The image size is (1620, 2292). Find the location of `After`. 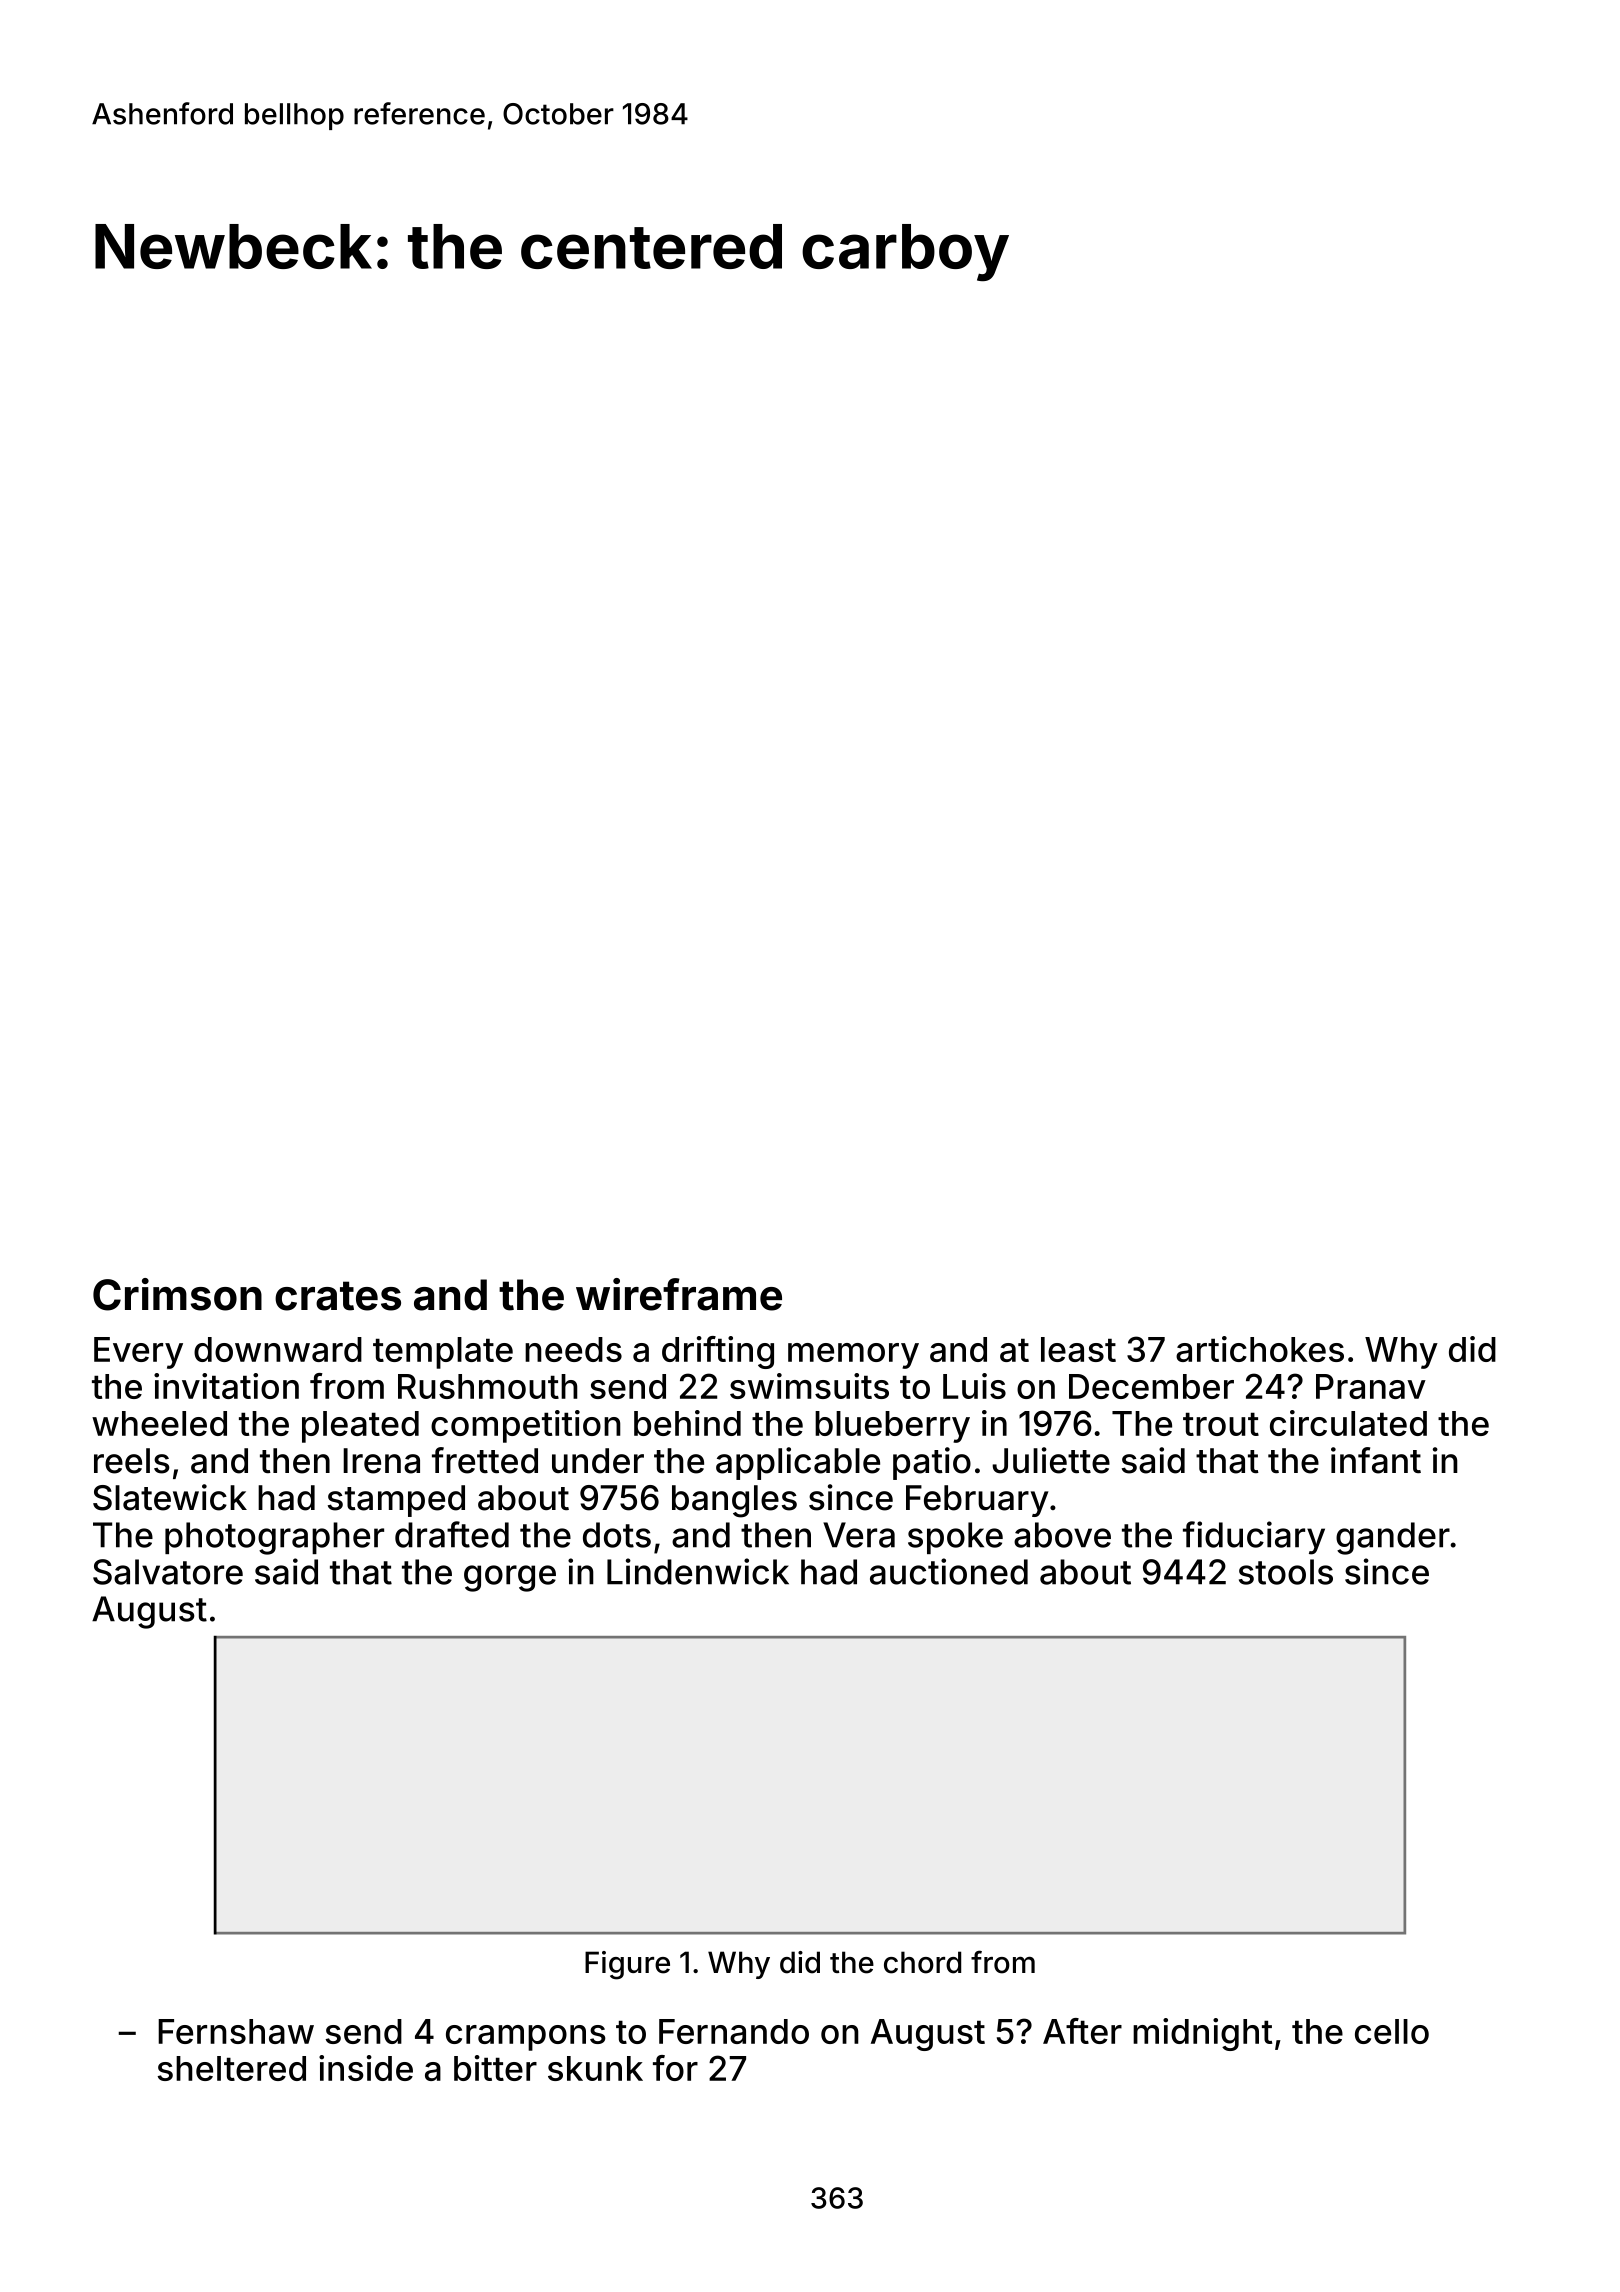

After is located at coordinates (1082, 2031).
